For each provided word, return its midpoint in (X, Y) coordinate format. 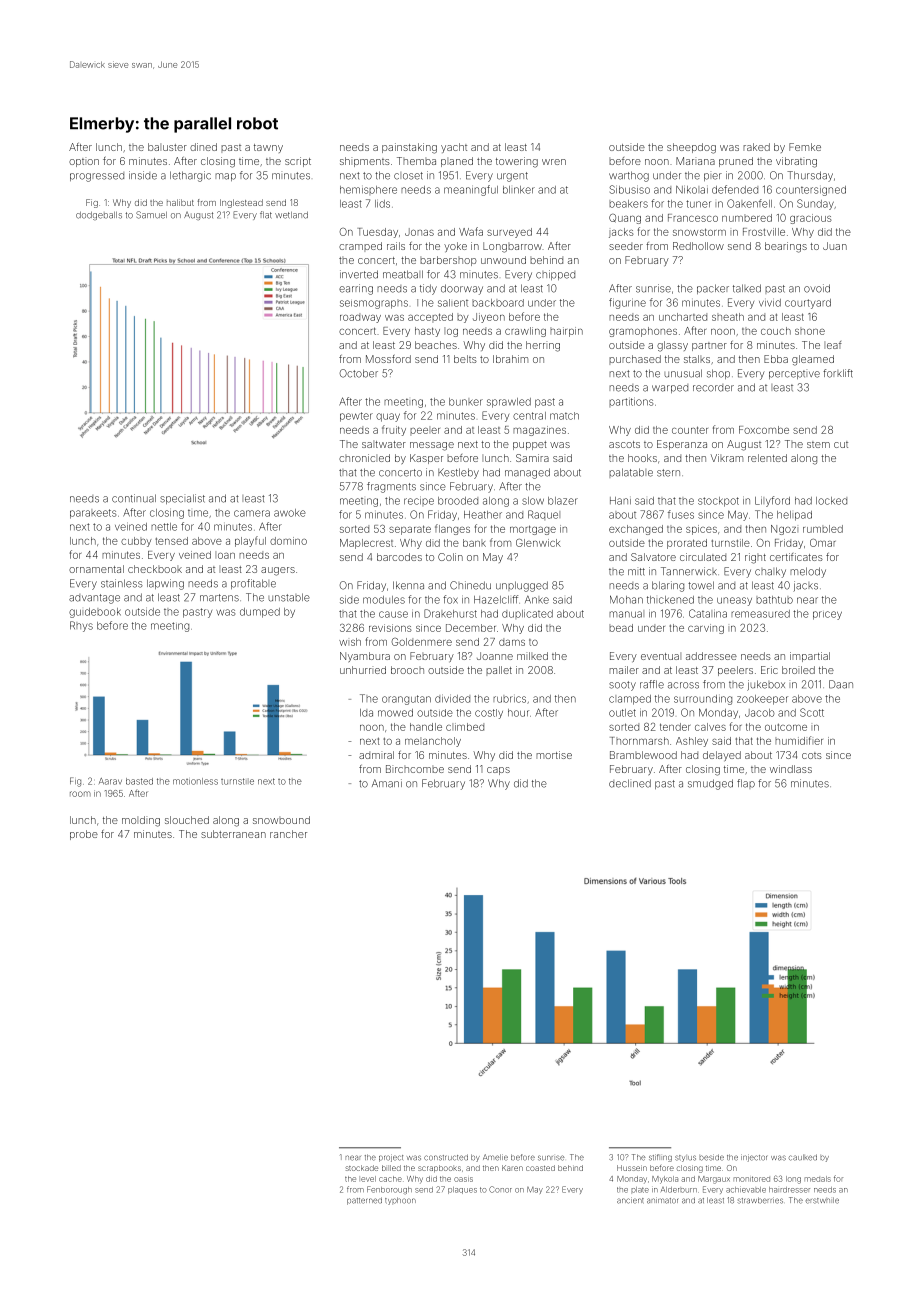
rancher (288, 834)
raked (756, 147)
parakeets (93, 514)
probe (84, 835)
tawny (268, 148)
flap (746, 784)
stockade (361, 1168)
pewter (356, 417)
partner (709, 346)
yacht (454, 148)
